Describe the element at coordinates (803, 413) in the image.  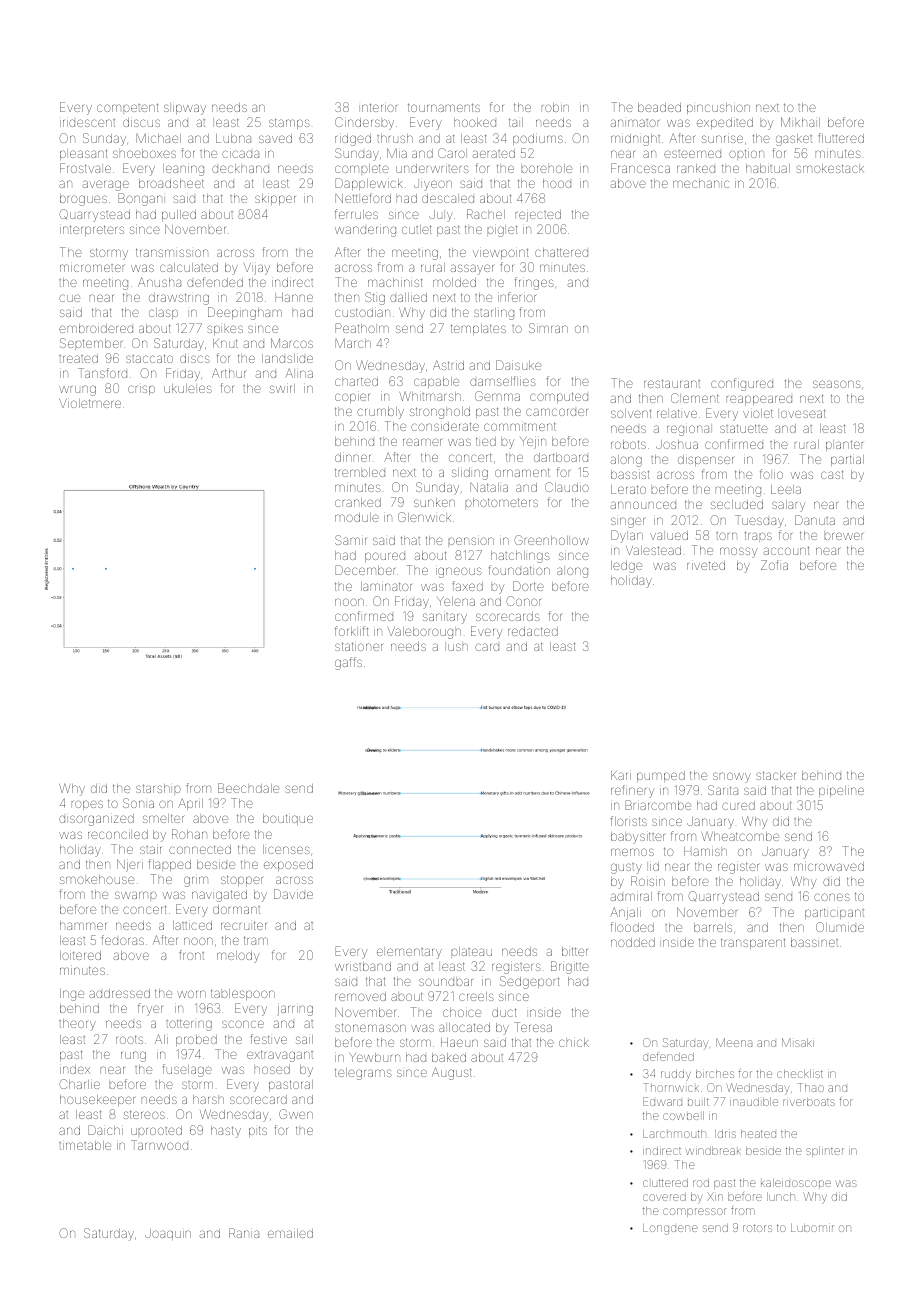
I see `loveseat` at that location.
